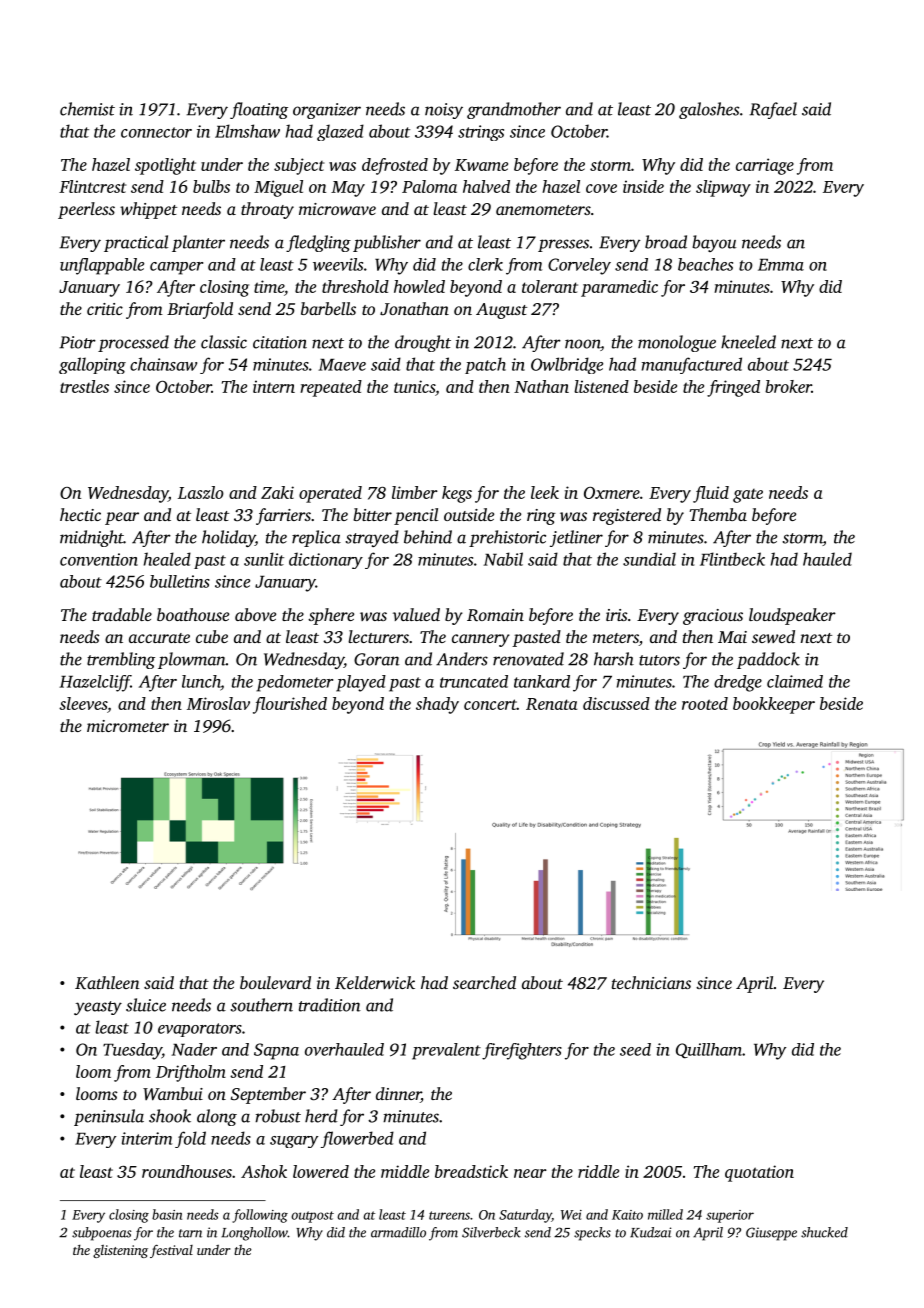 The width and height of the image is (924, 1308). I want to click on Driftholm, so click(191, 1073).
